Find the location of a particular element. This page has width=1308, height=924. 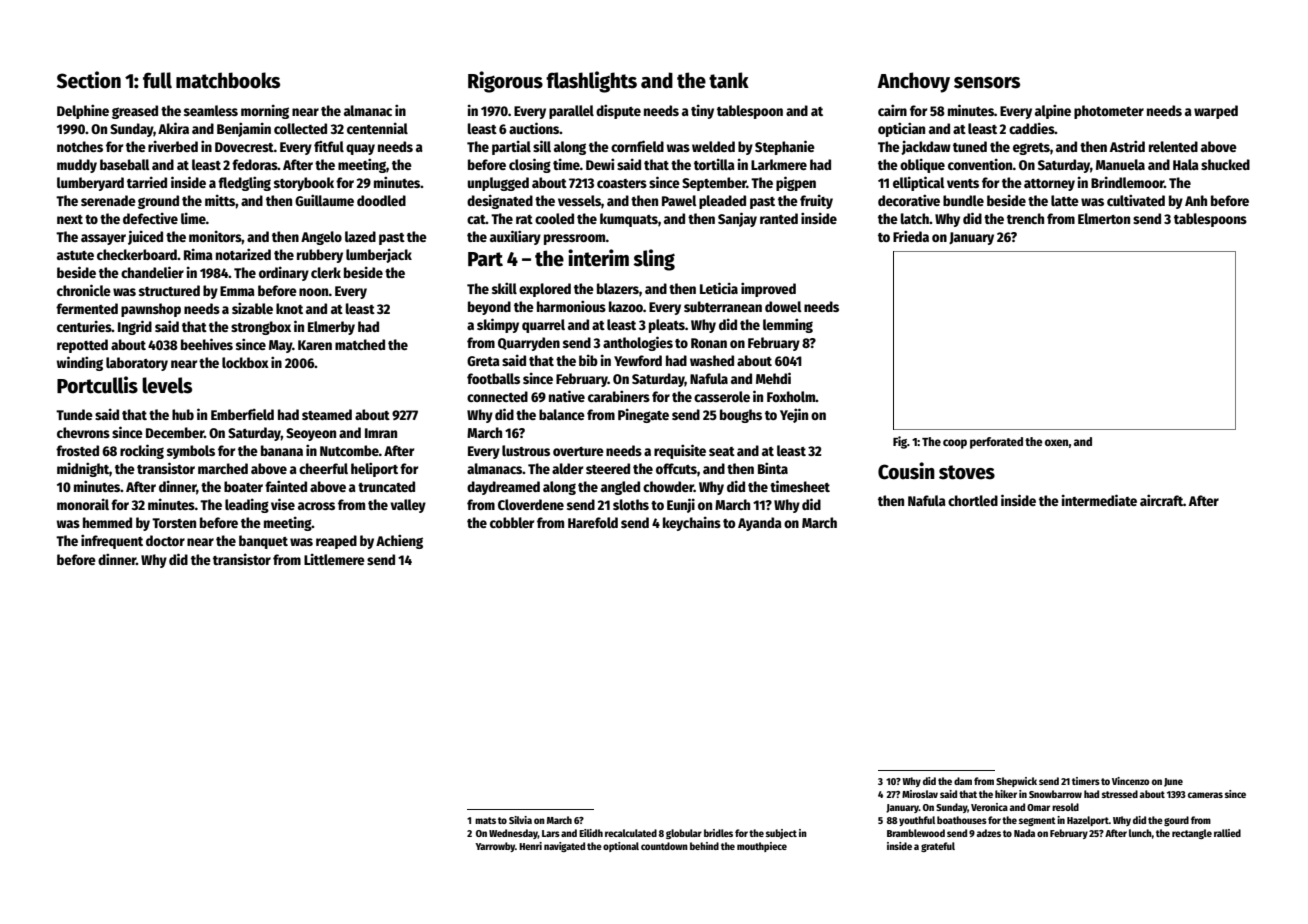

Silvia is located at coordinates (520, 820).
